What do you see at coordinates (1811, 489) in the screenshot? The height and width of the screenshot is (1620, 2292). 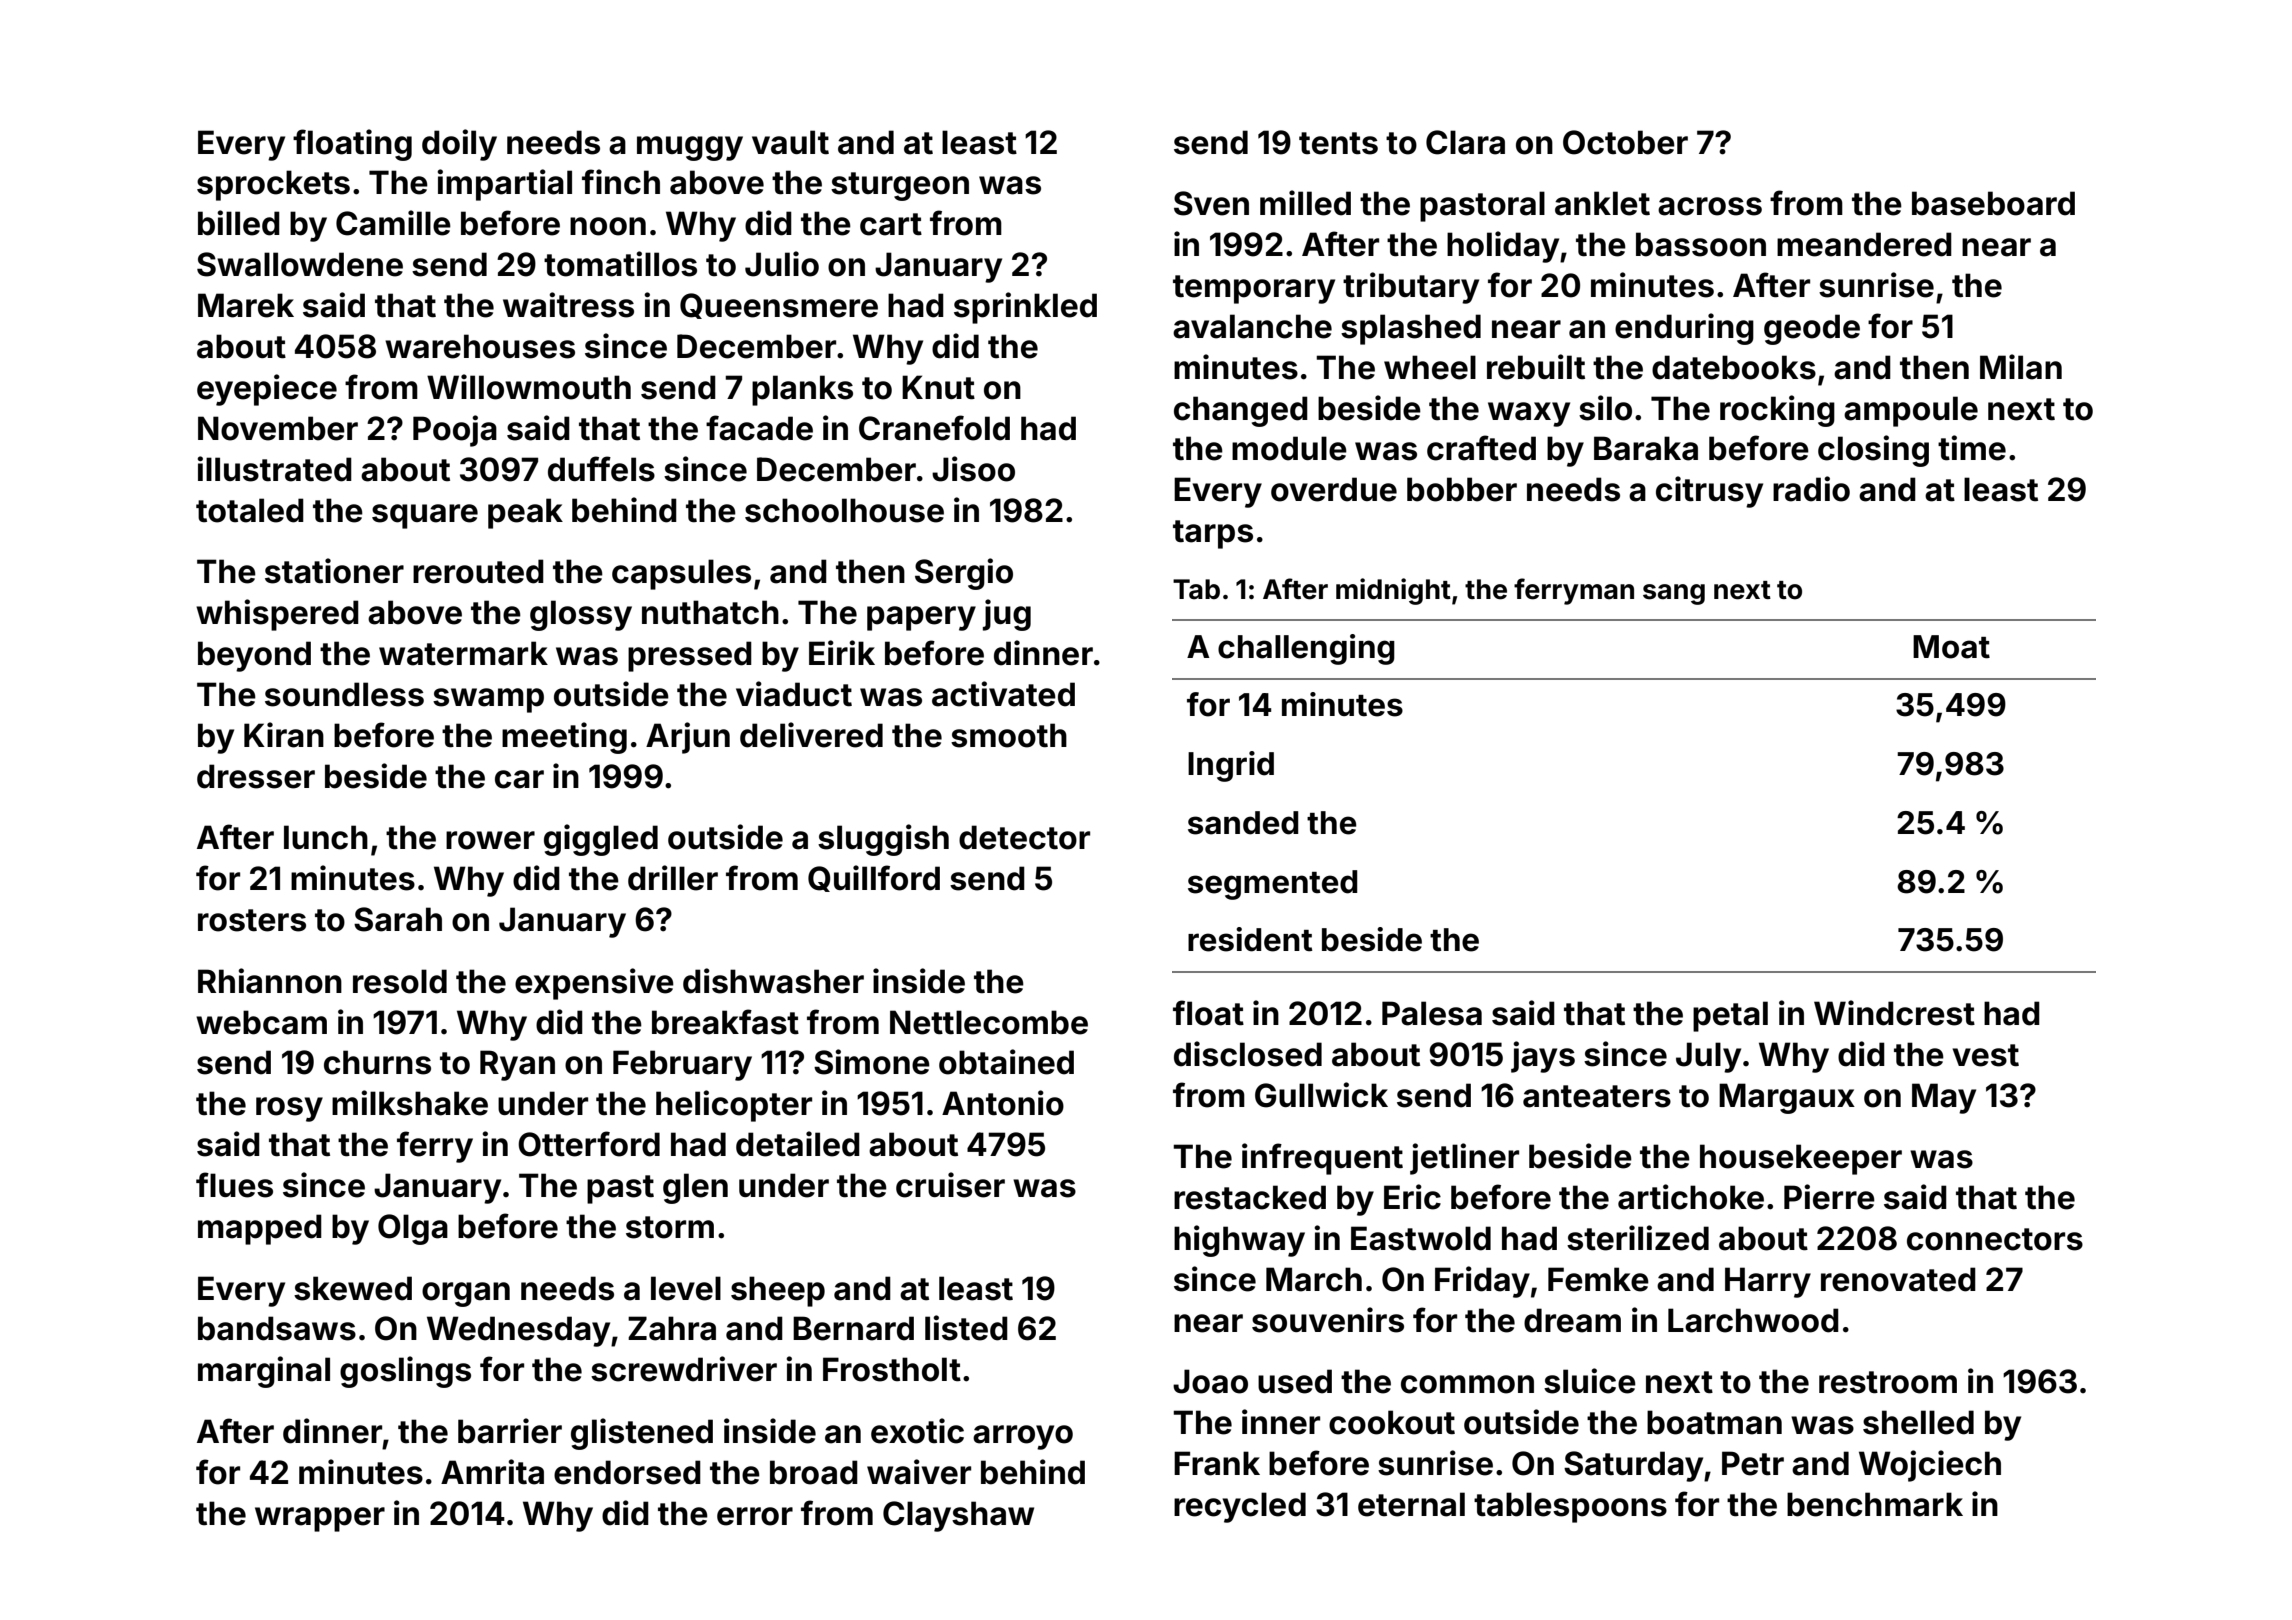 I see `radio` at bounding box center [1811, 489].
